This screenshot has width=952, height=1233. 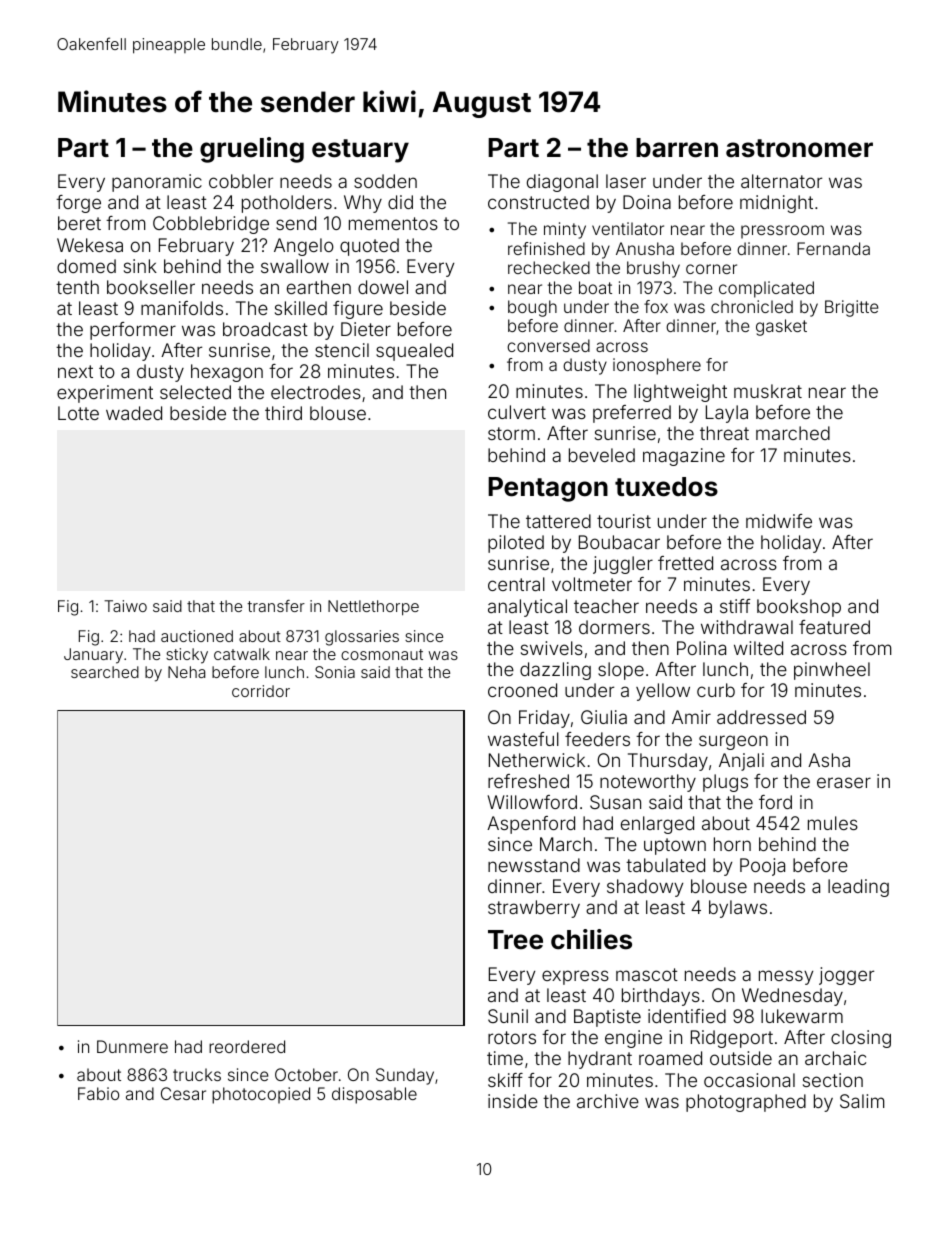 What do you see at coordinates (670, 1058) in the screenshot?
I see `roamed` at bounding box center [670, 1058].
